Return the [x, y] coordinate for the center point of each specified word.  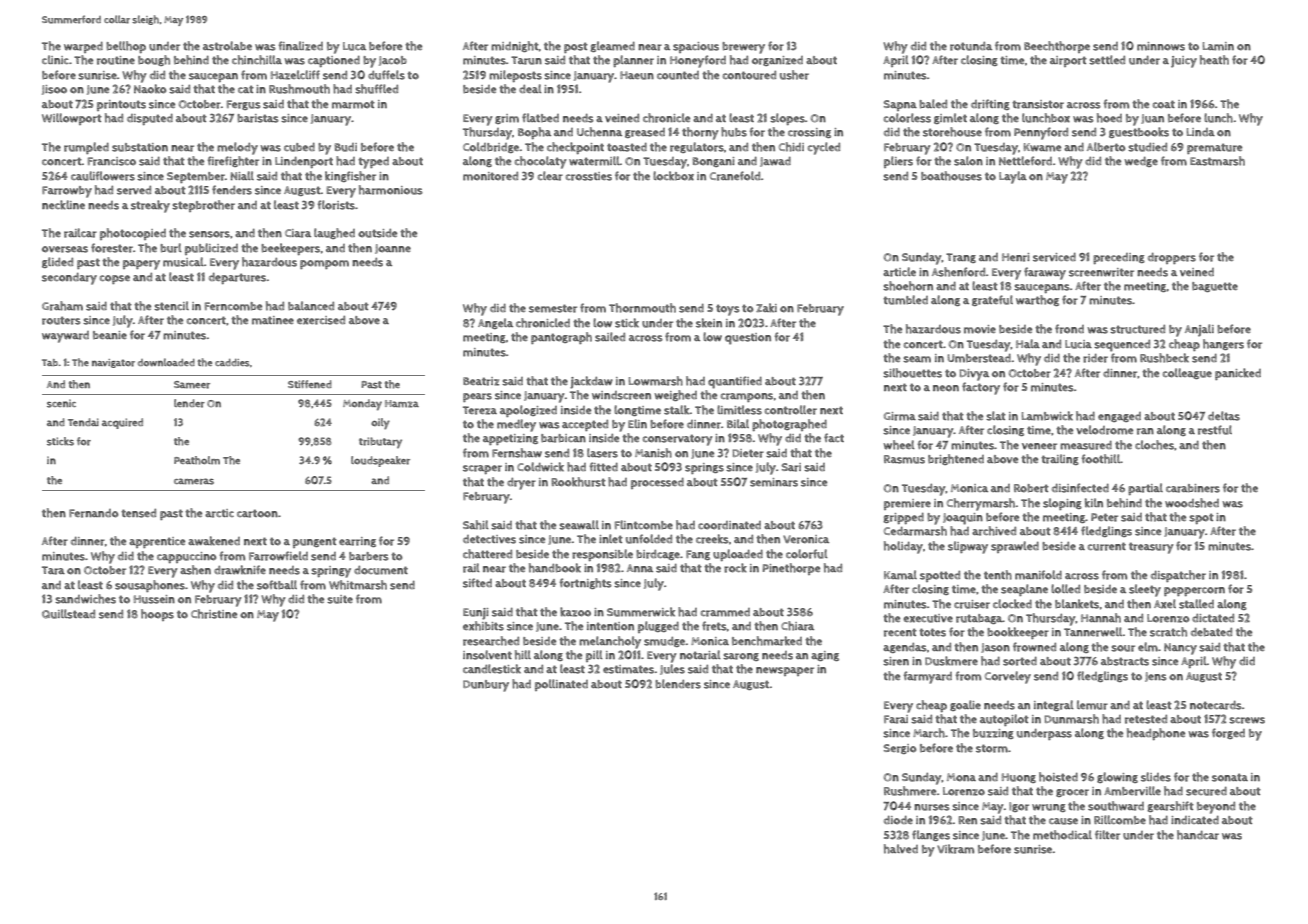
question [748, 339]
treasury [1151, 548]
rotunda [971, 46]
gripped [903, 518]
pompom [324, 264]
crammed [725, 612]
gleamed [612, 46]
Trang [961, 258]
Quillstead [68, 614]
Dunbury [486, 686]
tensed [138, 513]
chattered [487, 554]
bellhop [126, 47]
